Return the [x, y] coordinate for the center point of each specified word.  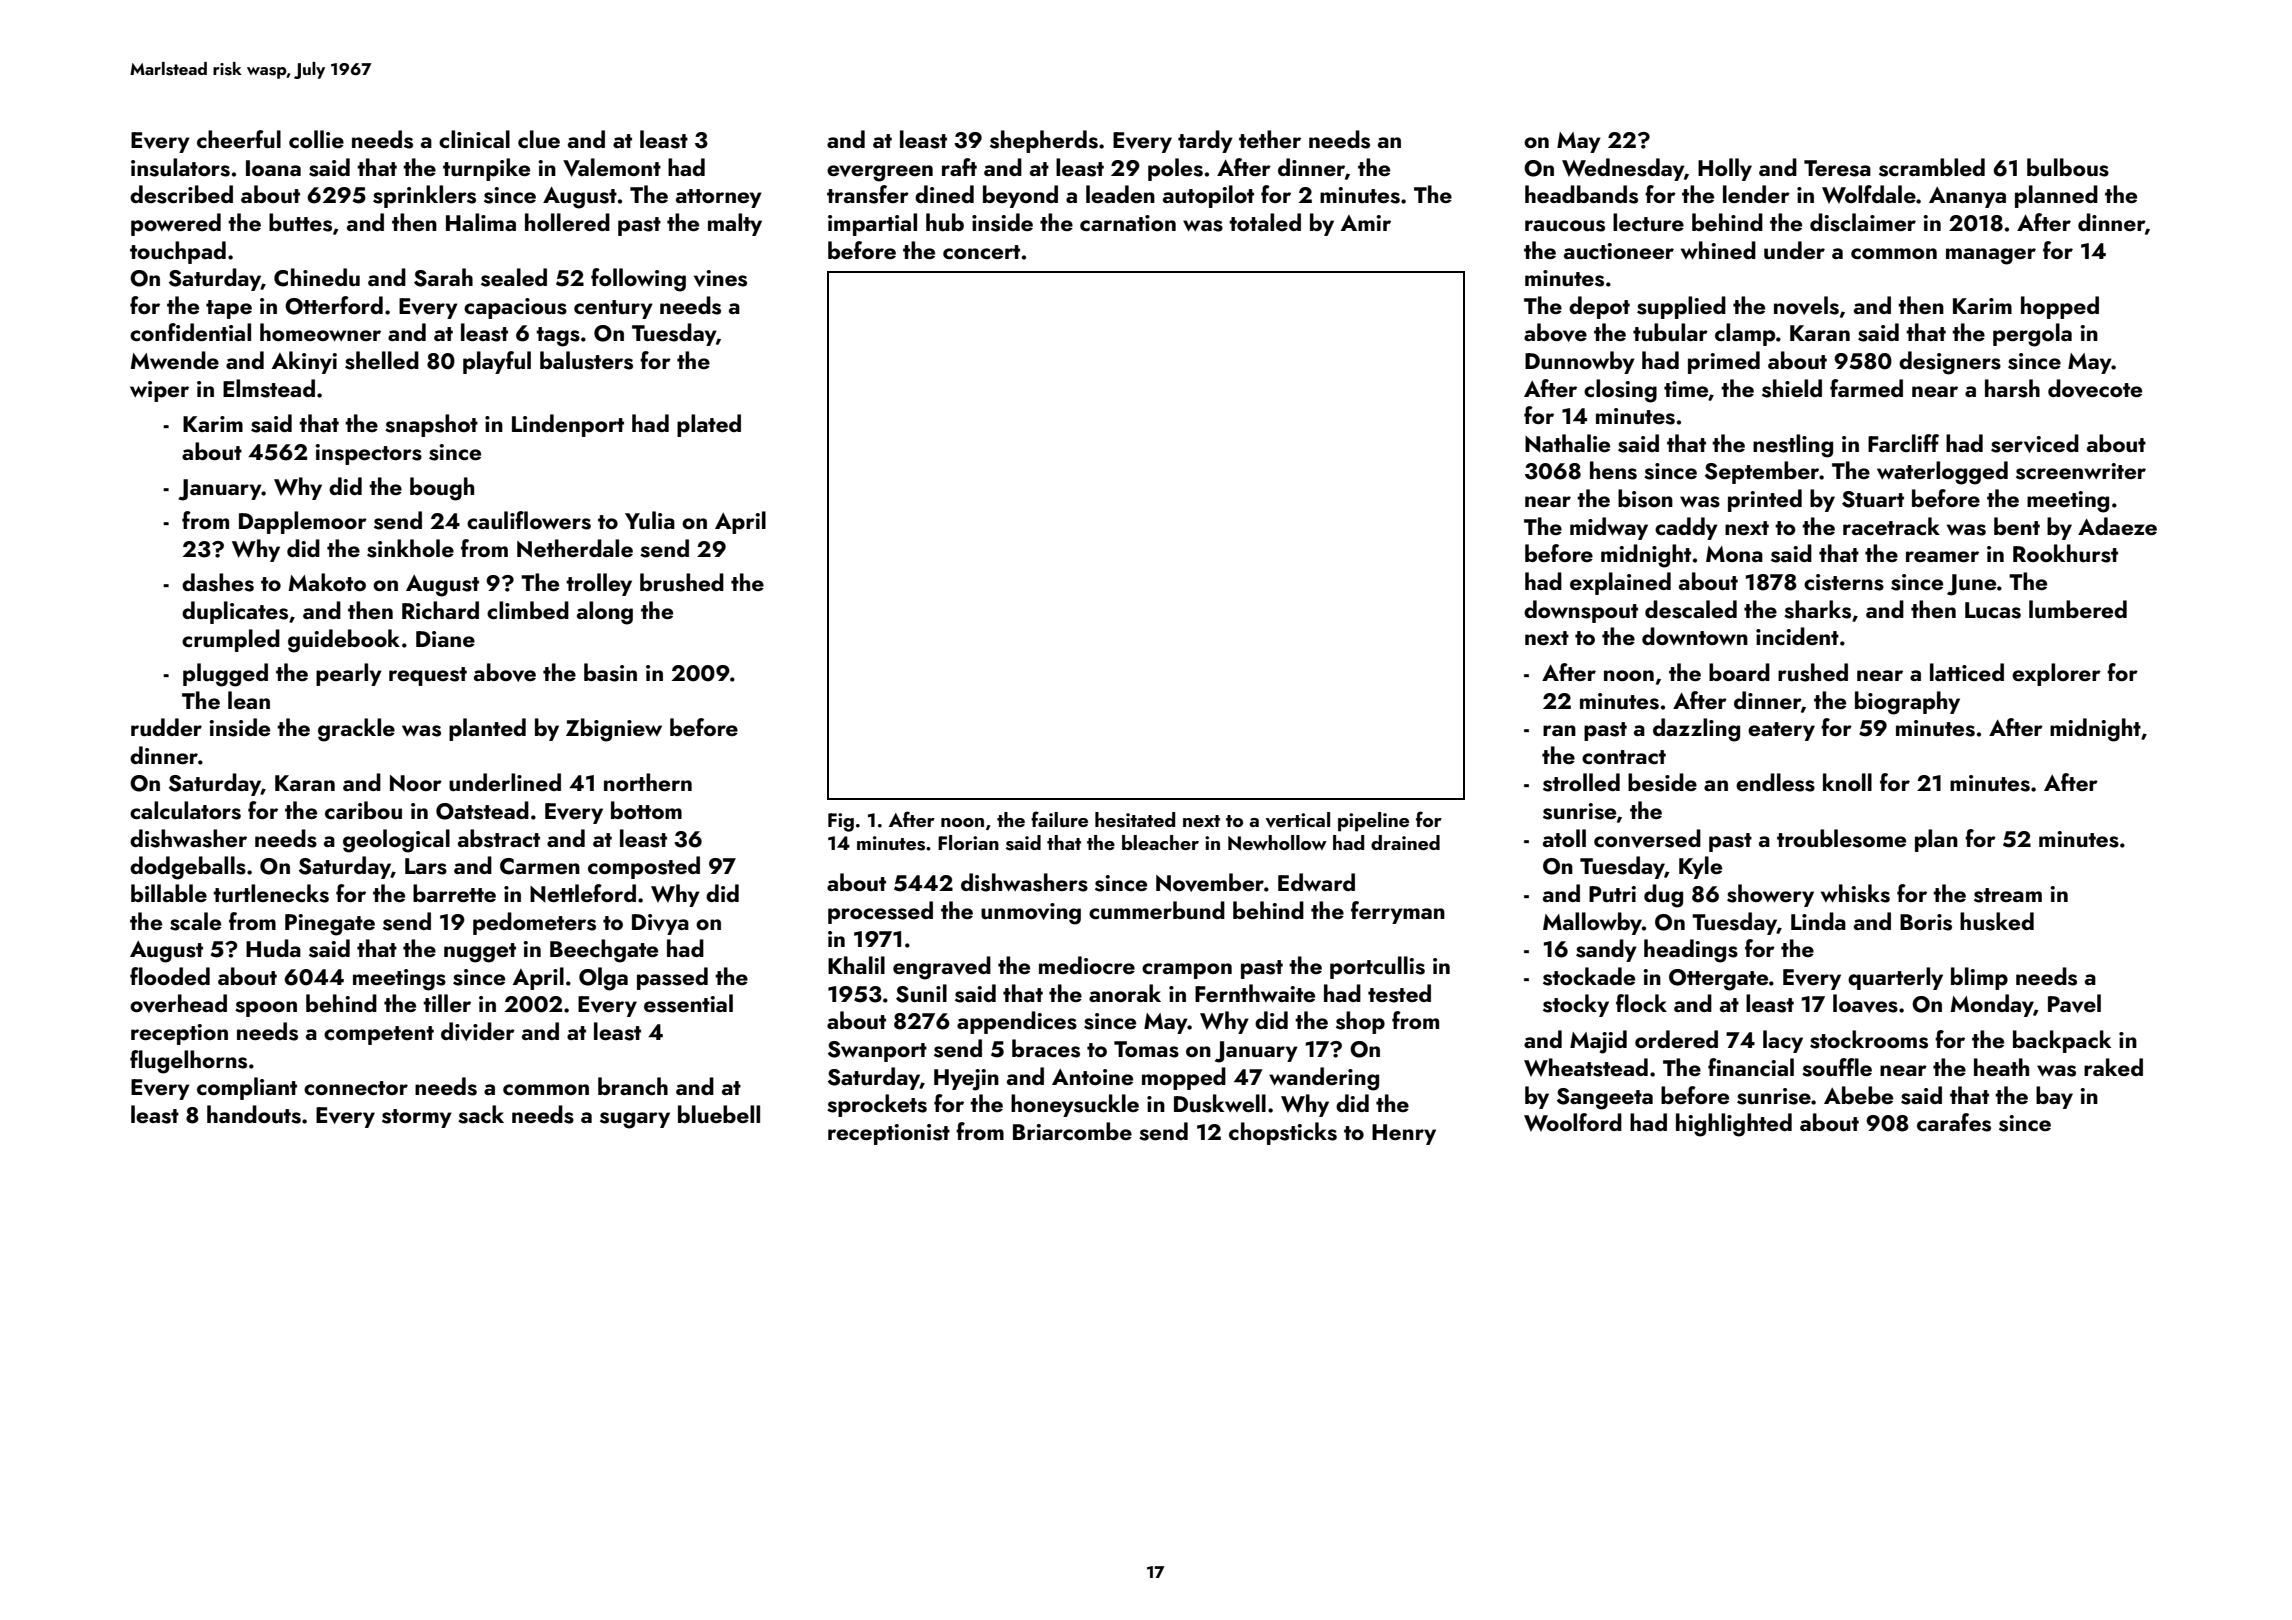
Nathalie [1567, 443]
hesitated [1135, 820]
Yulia [650, 520]
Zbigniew [614, 730]
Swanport [877, 1051]
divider [478, 1031]
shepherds [1044, 141]
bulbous [2068, 167]
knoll [1847, 782]
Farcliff [1903, 443]
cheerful [239, 139]
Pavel [2074, 1003]
